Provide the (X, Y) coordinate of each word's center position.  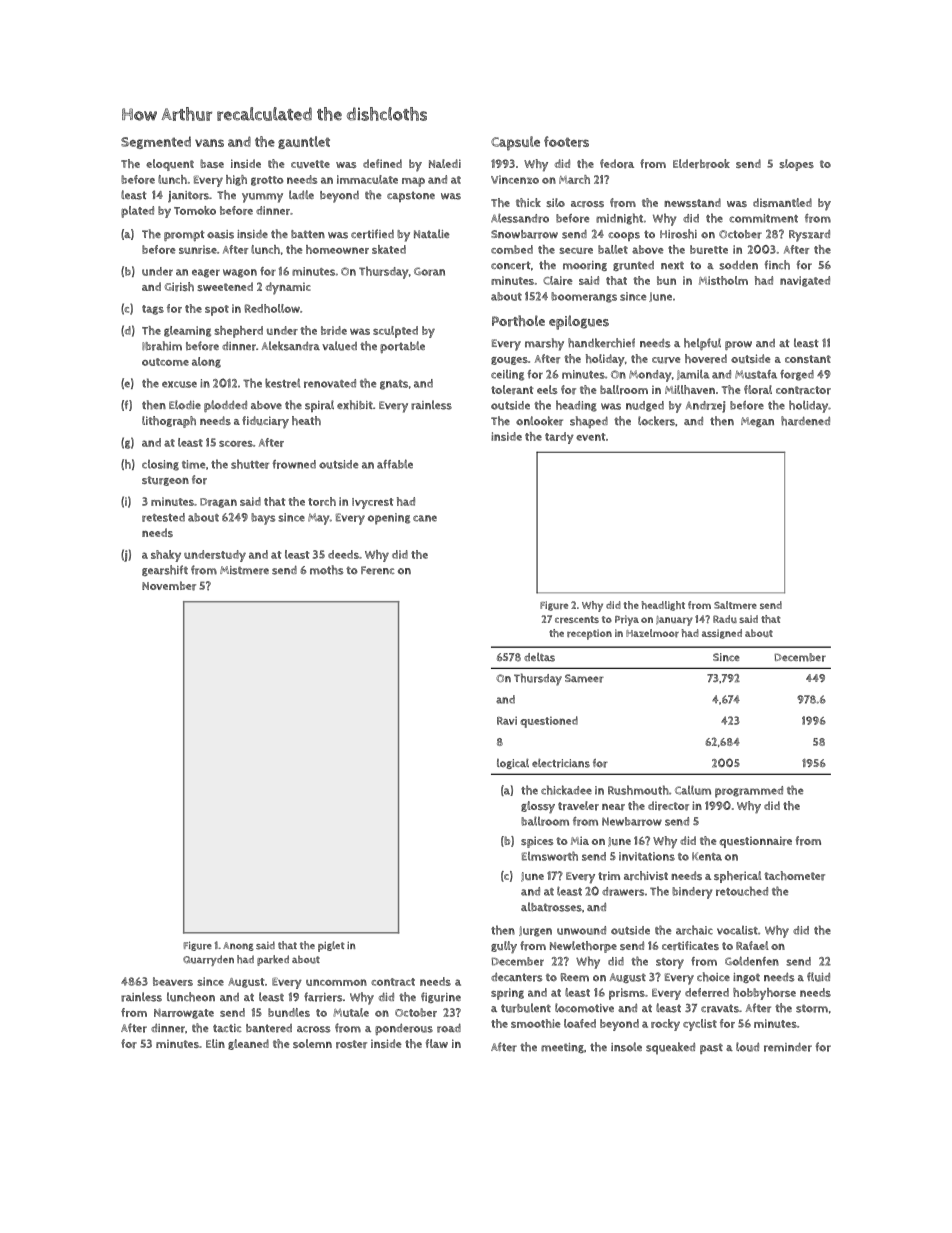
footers (566, 141)
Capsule (515, 143)
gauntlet (304, 142)
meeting (562, 1048)
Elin (215, 1043)
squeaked (670, 1048)
